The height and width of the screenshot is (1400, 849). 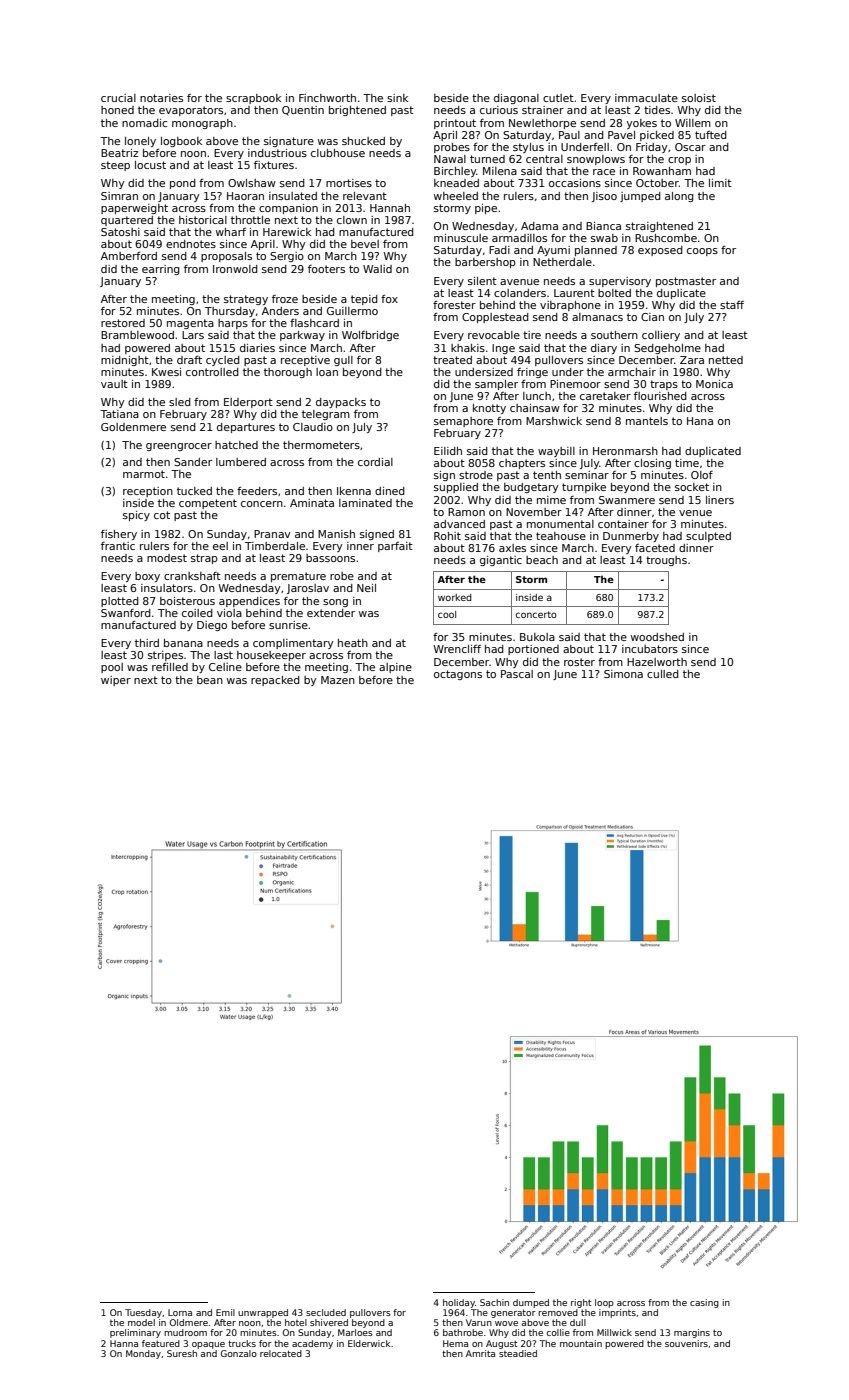 I want to click on unwrapped, so click(x=263, y=1313).
